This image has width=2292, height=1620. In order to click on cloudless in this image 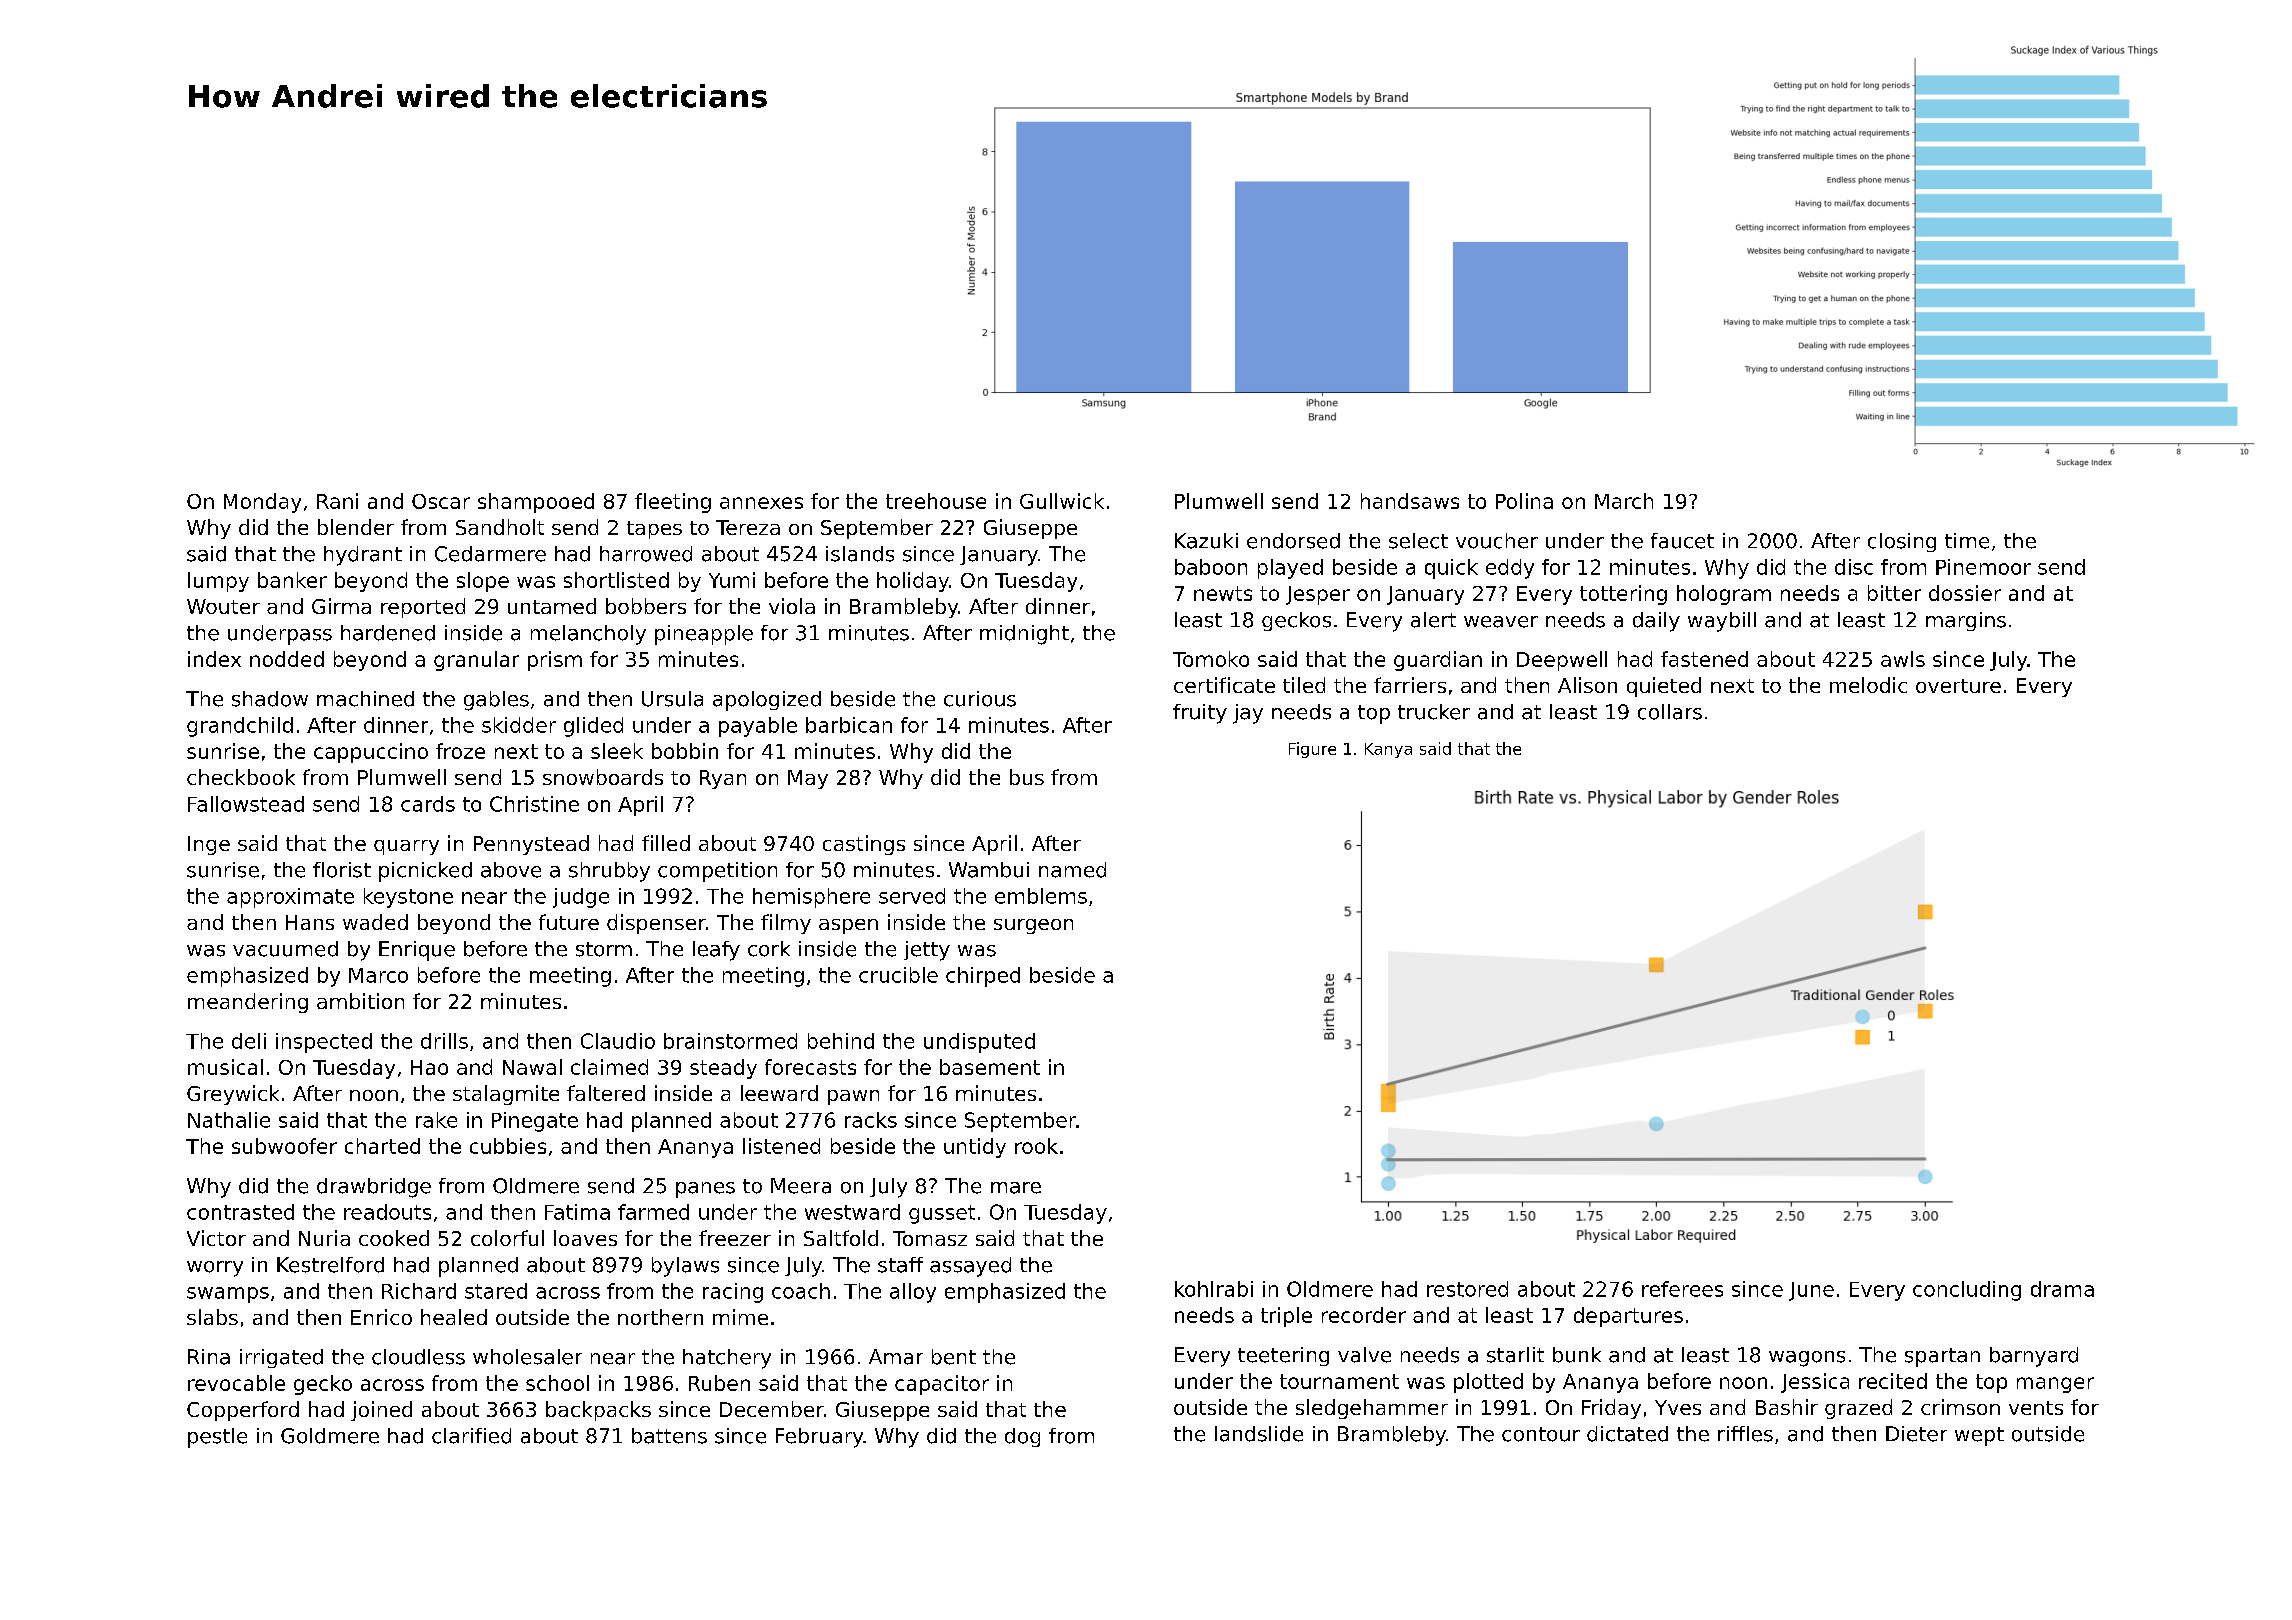, I will do `click(418, 1357)`.
